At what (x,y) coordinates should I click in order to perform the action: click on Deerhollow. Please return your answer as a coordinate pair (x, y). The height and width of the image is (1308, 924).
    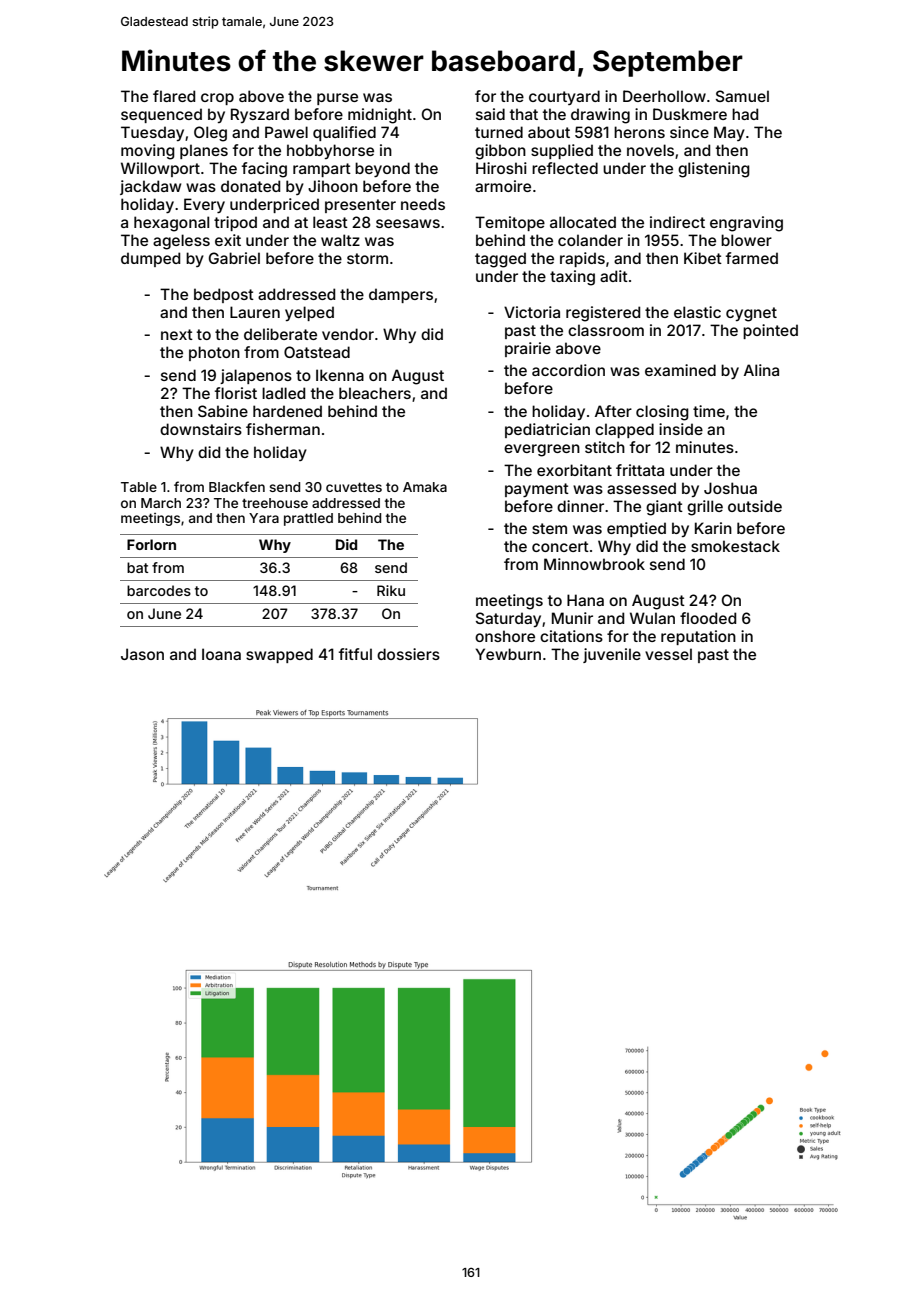
    Looking at the image, I should click on (664, 96).
